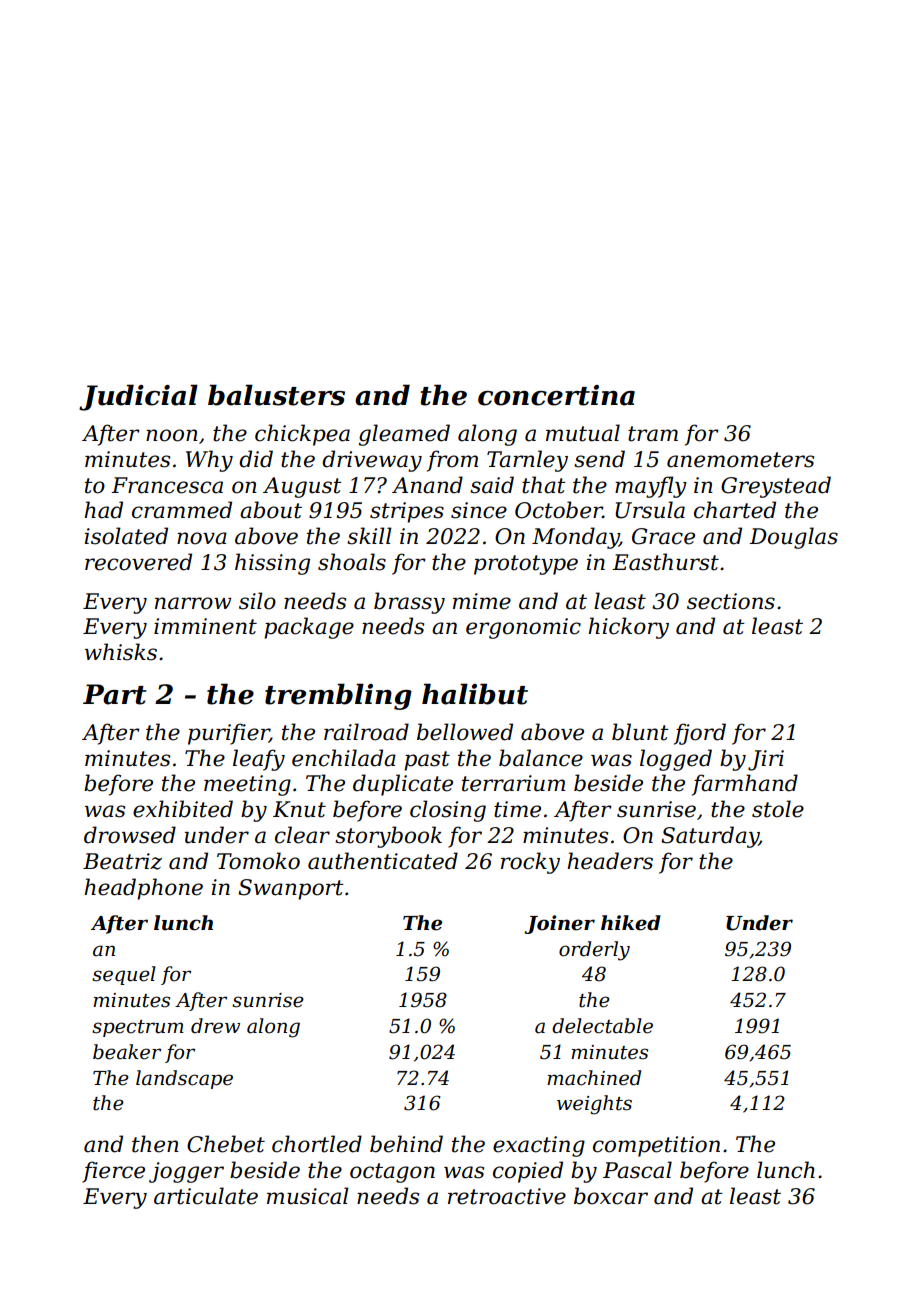 The image size is (924, 1311). What do you see at coordinates (138, 562) in the document?
I see `recovered` at bounding box center [138, 562].
